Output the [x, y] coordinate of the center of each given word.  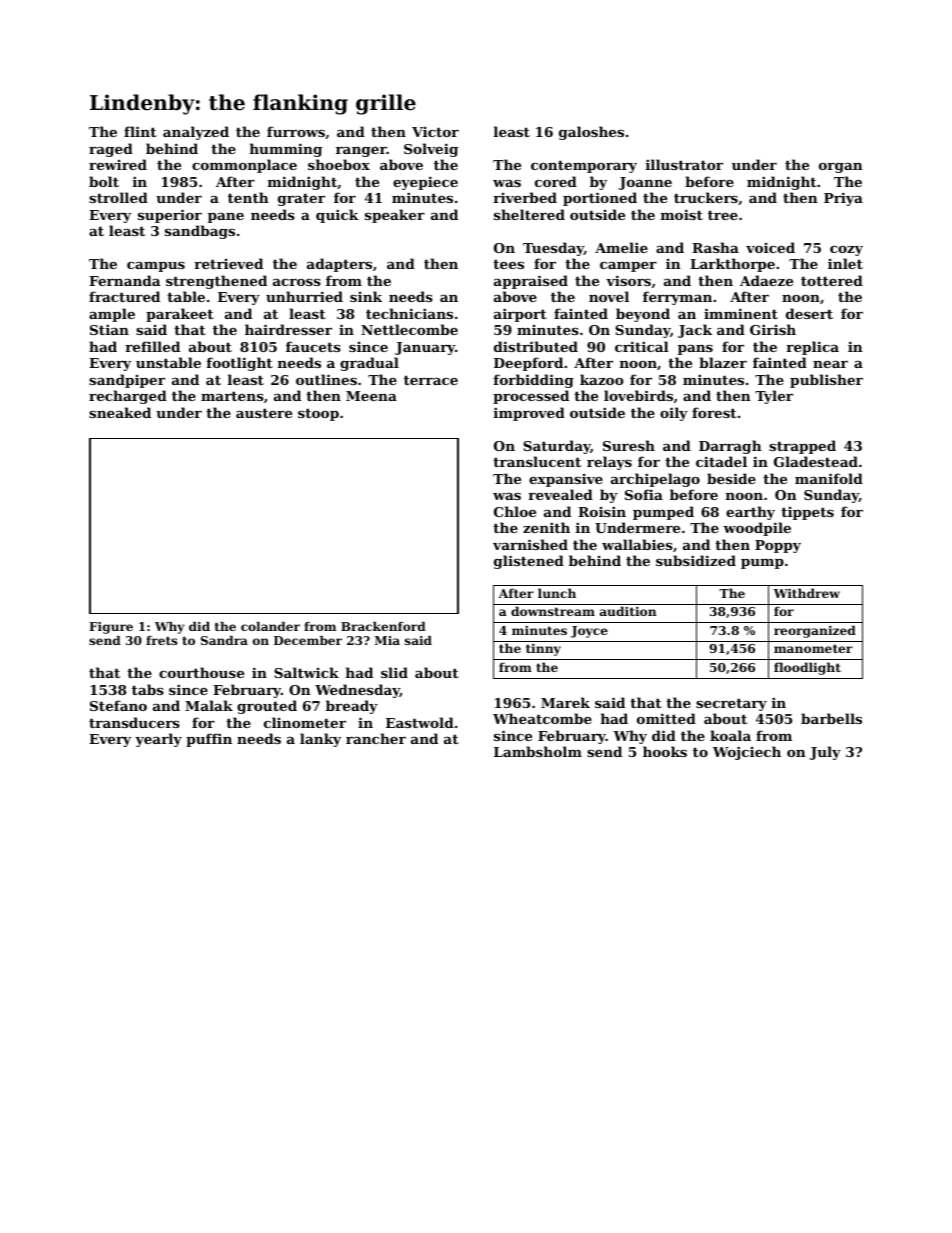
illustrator [684, 164]
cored [556, 181]
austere [264, 413]
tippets [807, 513]
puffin [209, 740]
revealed [560, 494]
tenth [248, 197]
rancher [376, 738]
